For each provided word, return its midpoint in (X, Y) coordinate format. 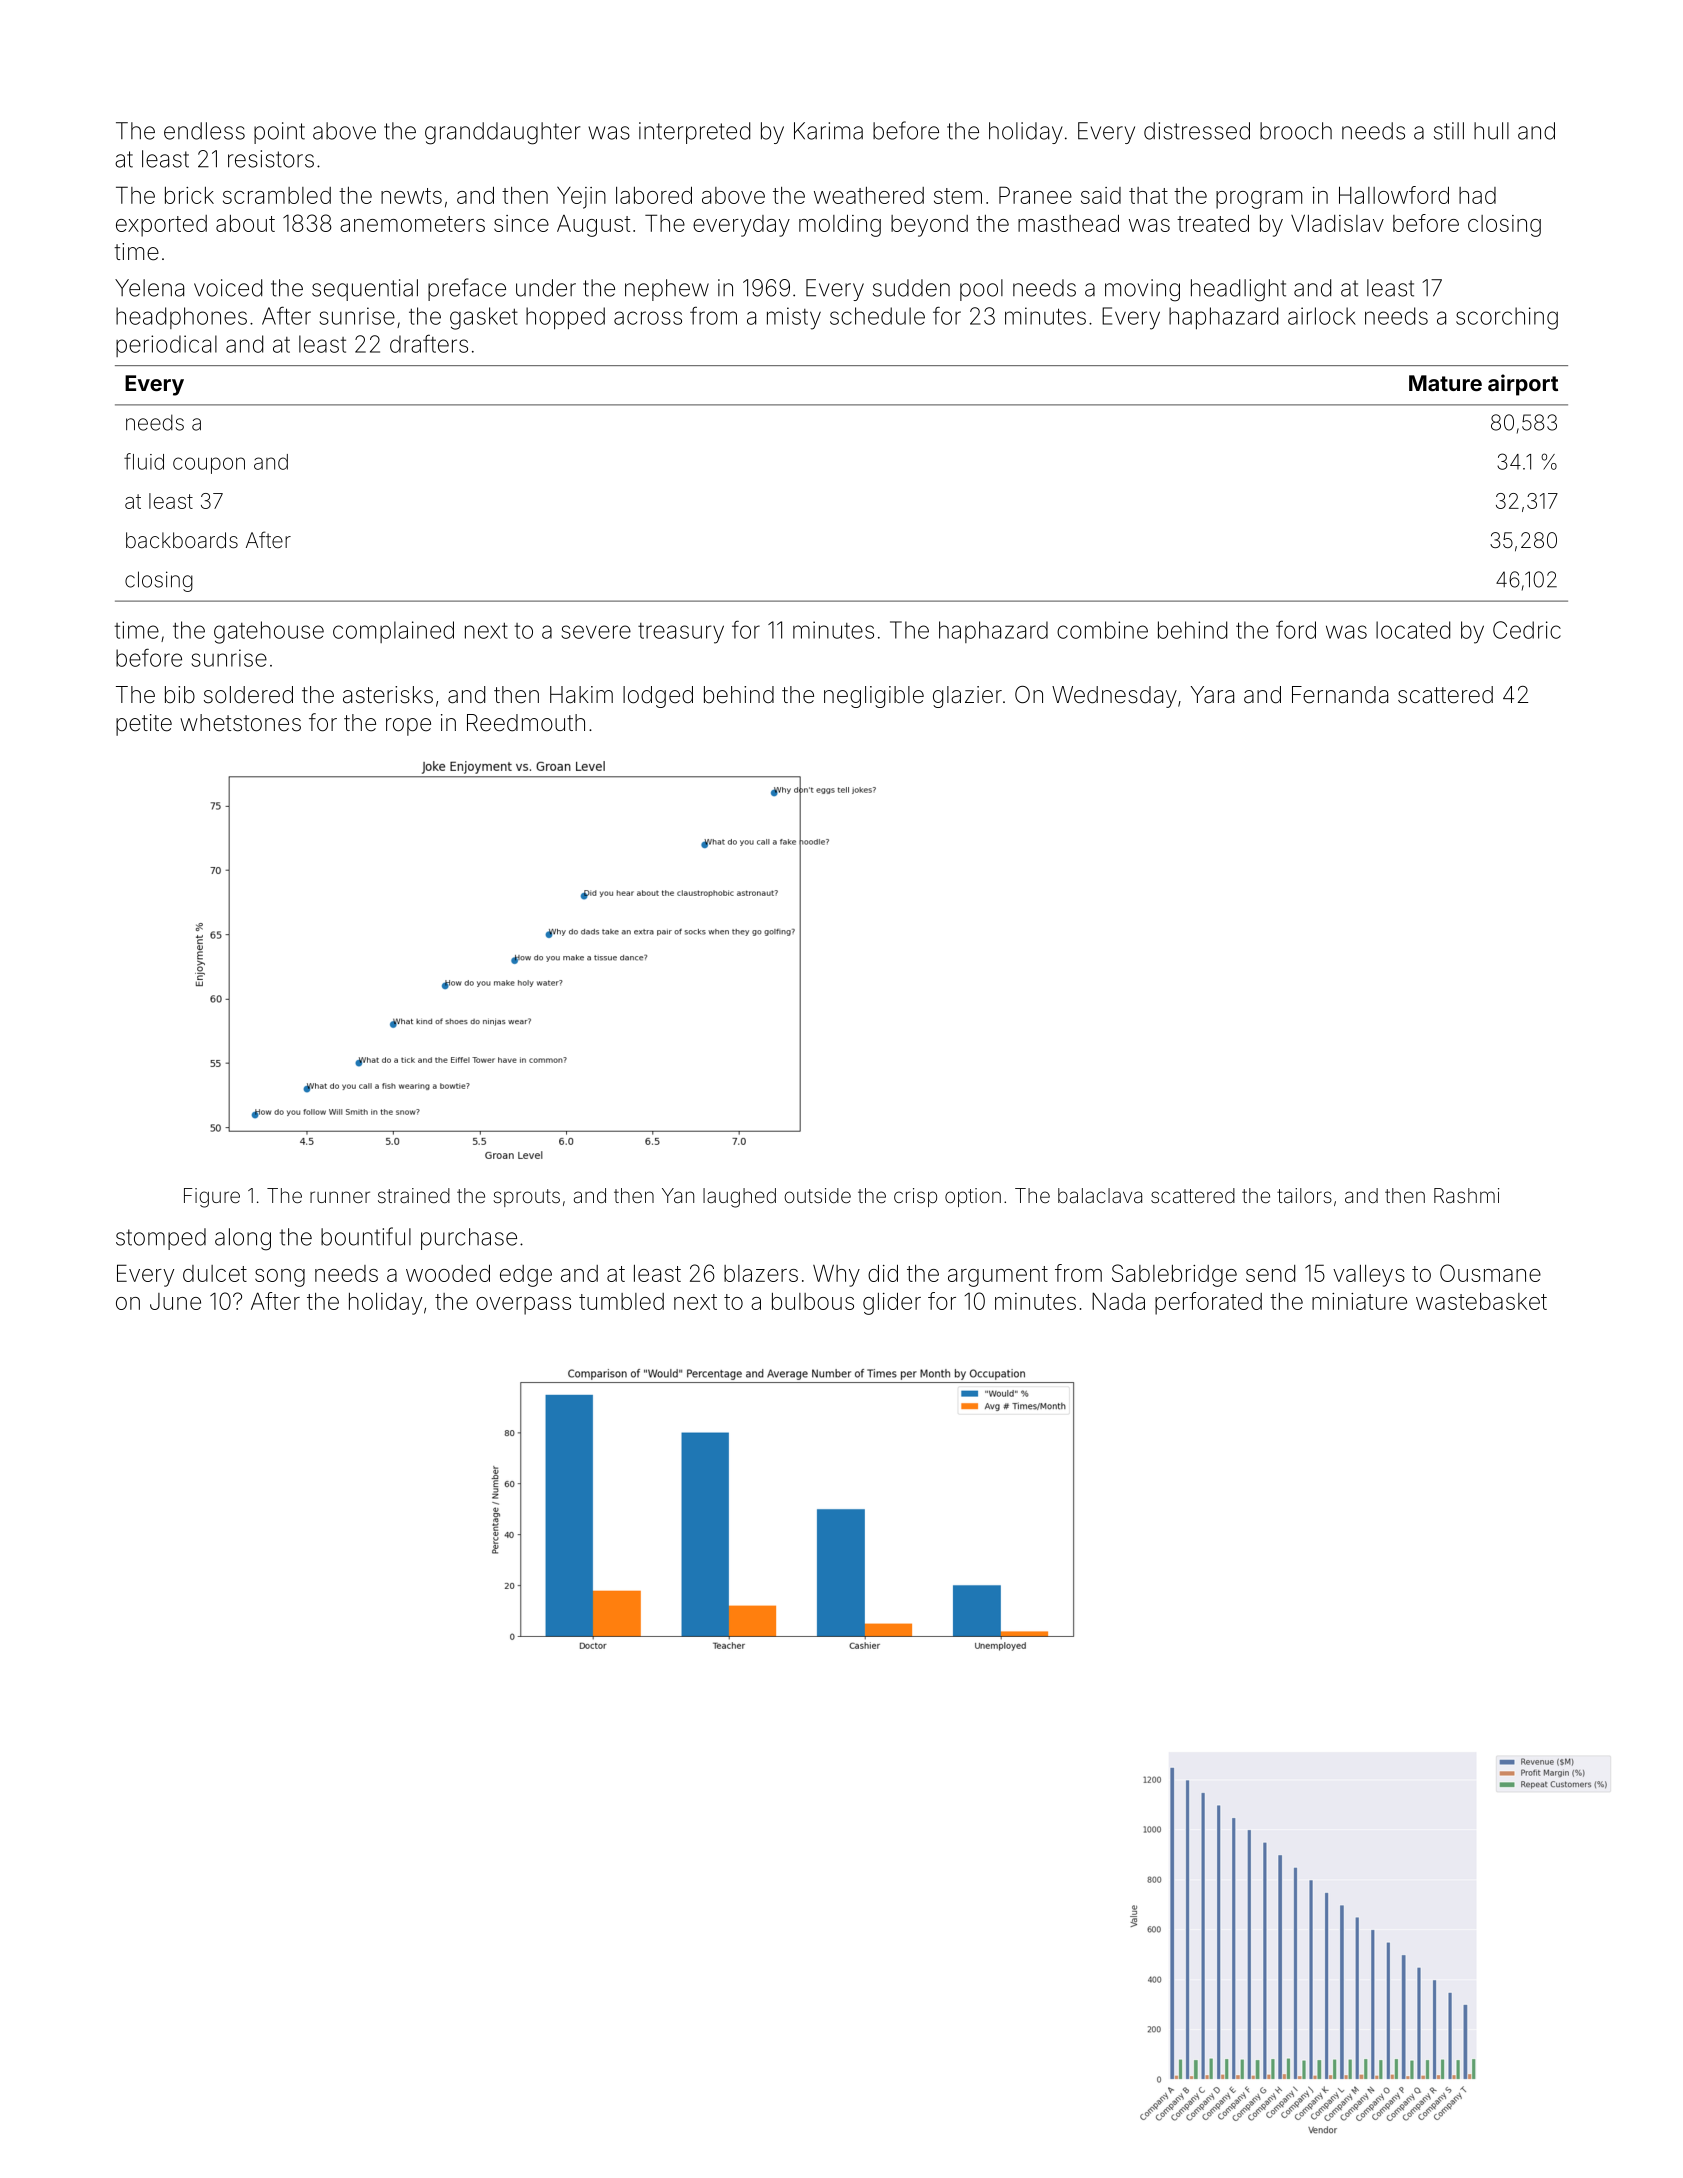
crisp (915, 1197)
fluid (144, 461)
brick (189, 195)
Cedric (1527, 630)
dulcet (215, 1273)
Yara (1212, 695)
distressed (1197, 131)
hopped (565, 318)
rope (408, 727)
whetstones (240, 723)
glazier (967, 697)
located (1413, 630)
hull (1491, 131)
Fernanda (1340, 695)
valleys (1369, 1276)
